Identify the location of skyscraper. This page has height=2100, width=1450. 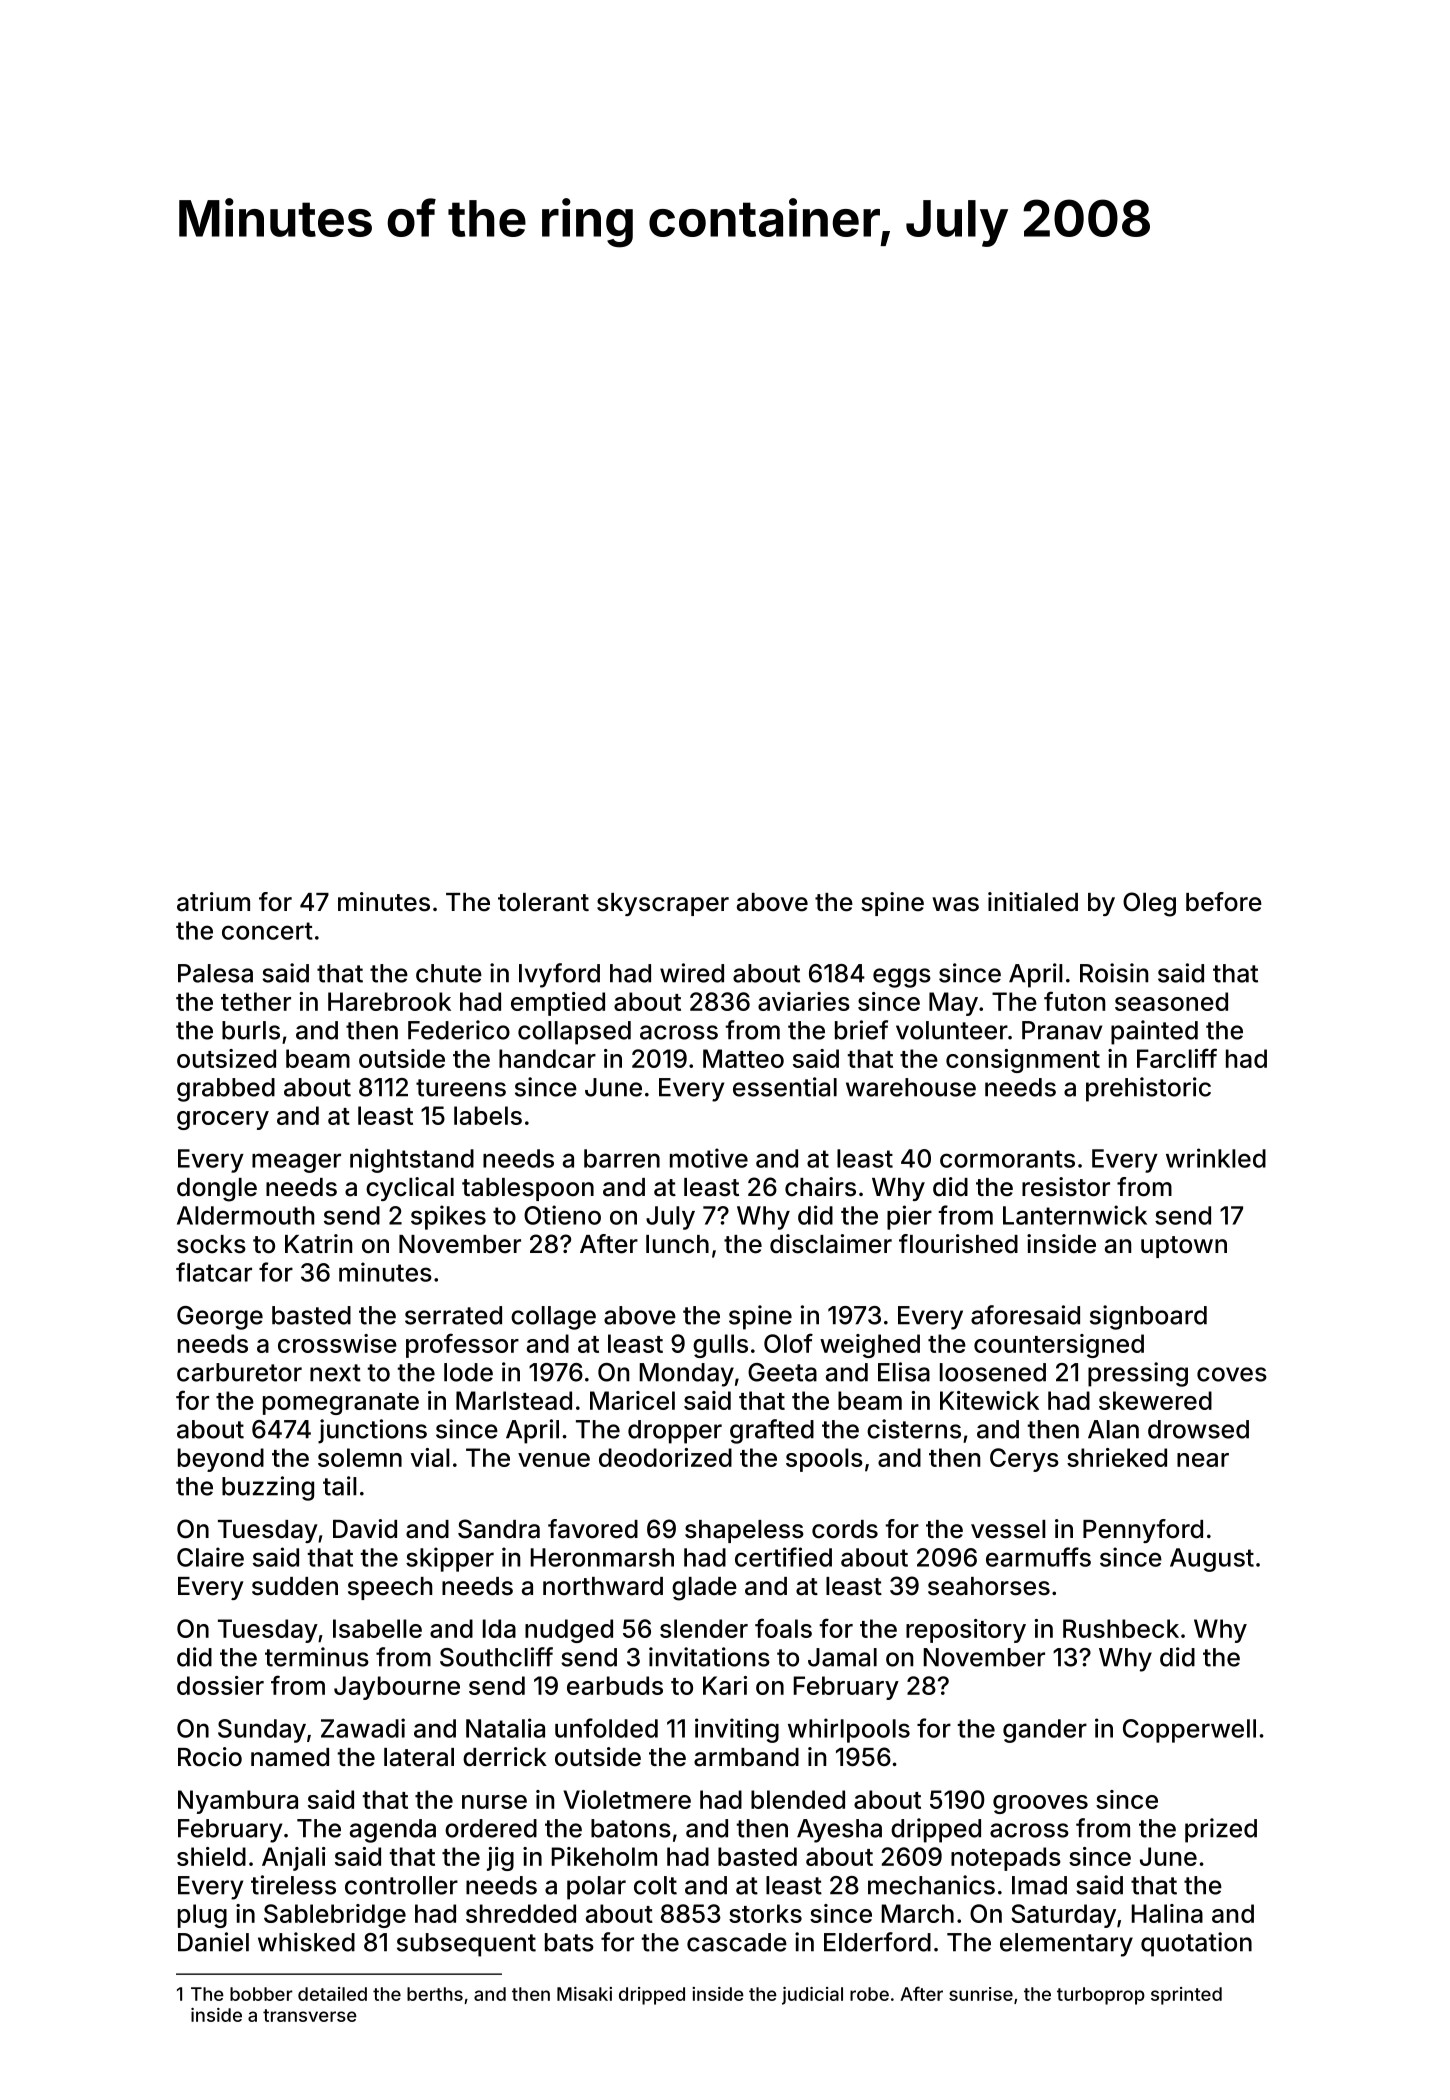
(663, 904).
